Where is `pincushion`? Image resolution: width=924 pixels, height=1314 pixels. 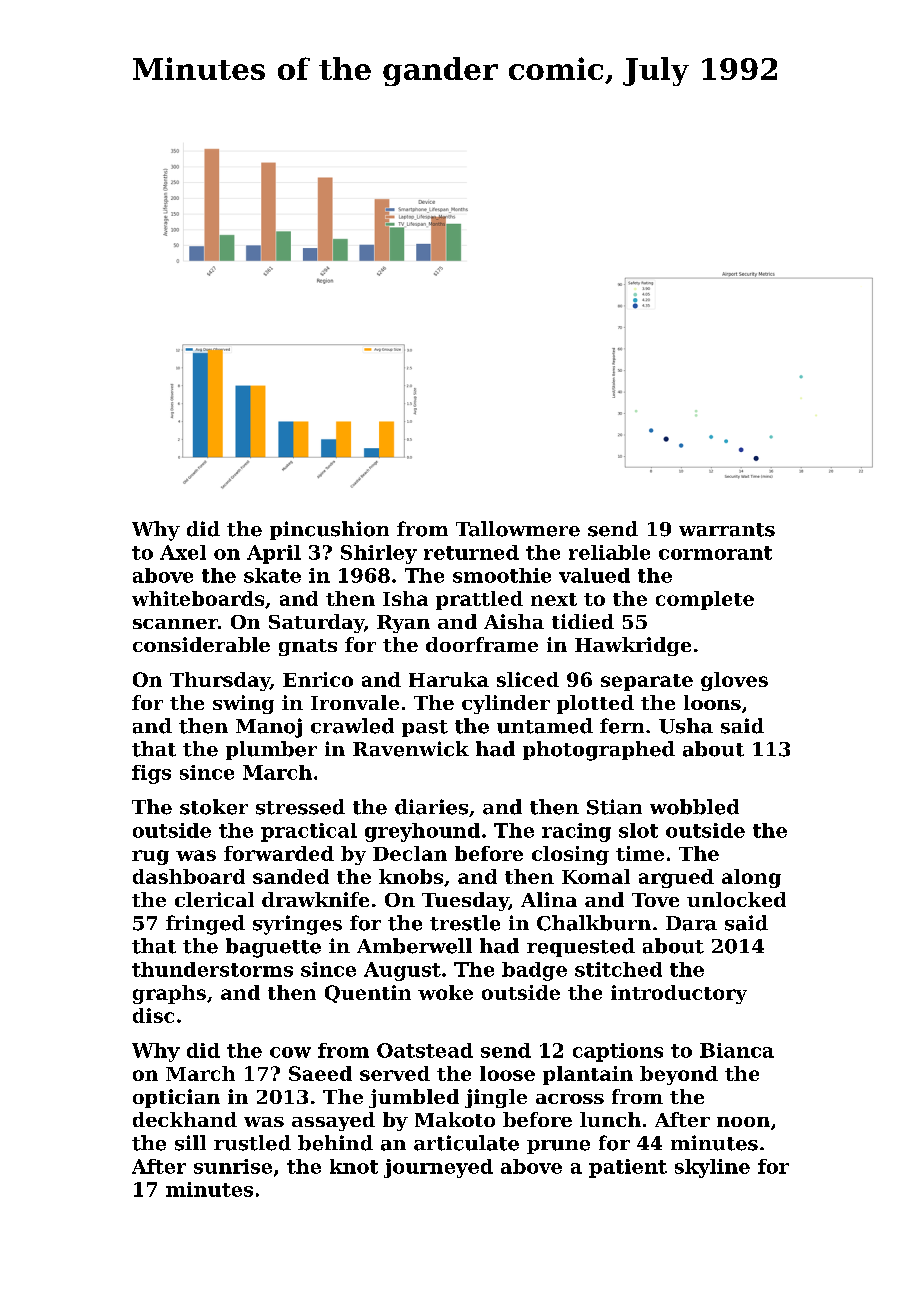
pincushion is located at coordinates (329, 530).
